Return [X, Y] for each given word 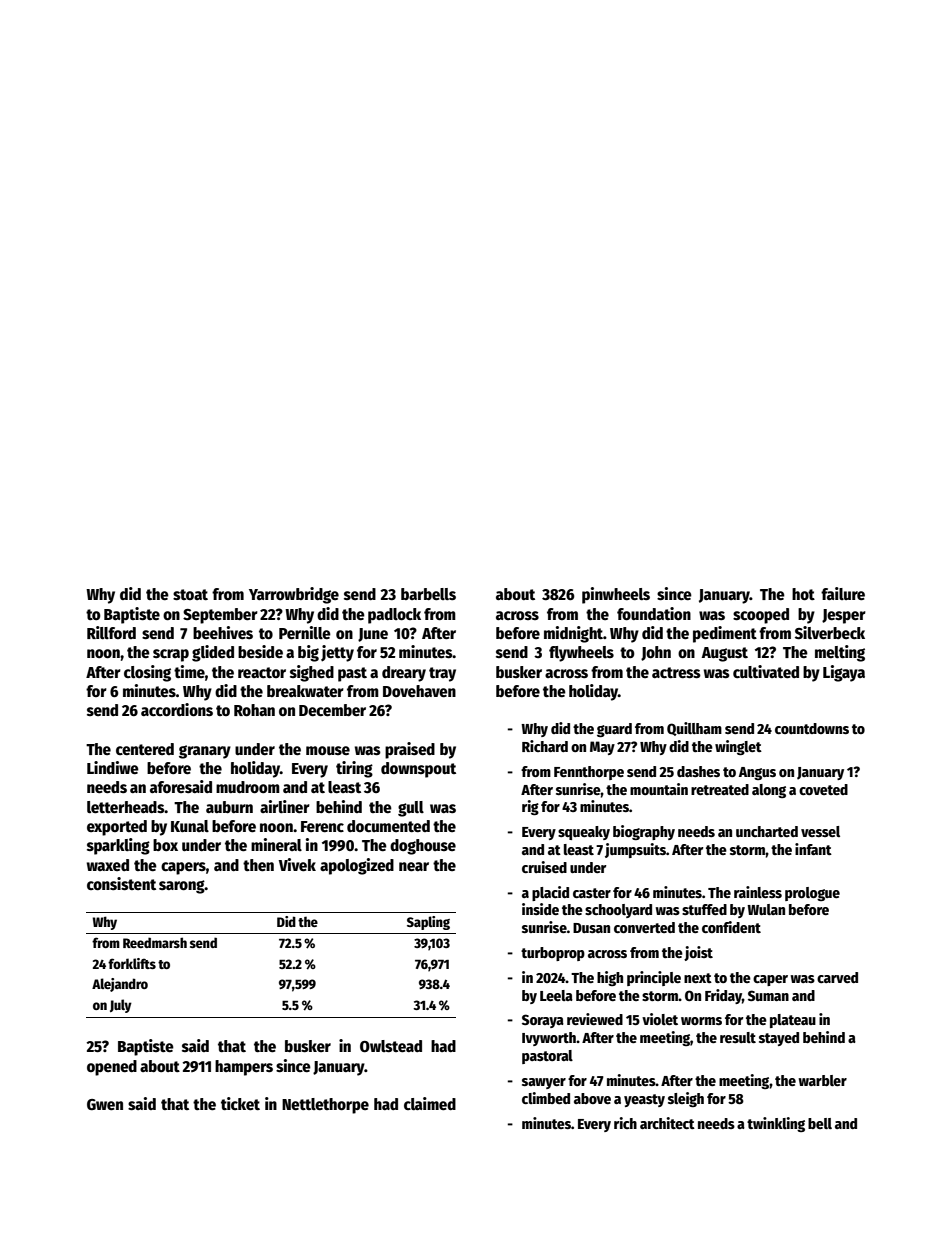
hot [803, 594]
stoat [190, 594]
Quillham [694, 729]
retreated [720, 789]
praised [410, 750]
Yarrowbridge [294, 595]
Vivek [297, 865]
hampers [244, 1068]
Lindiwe [113, 767]
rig [530, 807]
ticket [240, 1104]
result [738, 1037]
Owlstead [391, 1046]
